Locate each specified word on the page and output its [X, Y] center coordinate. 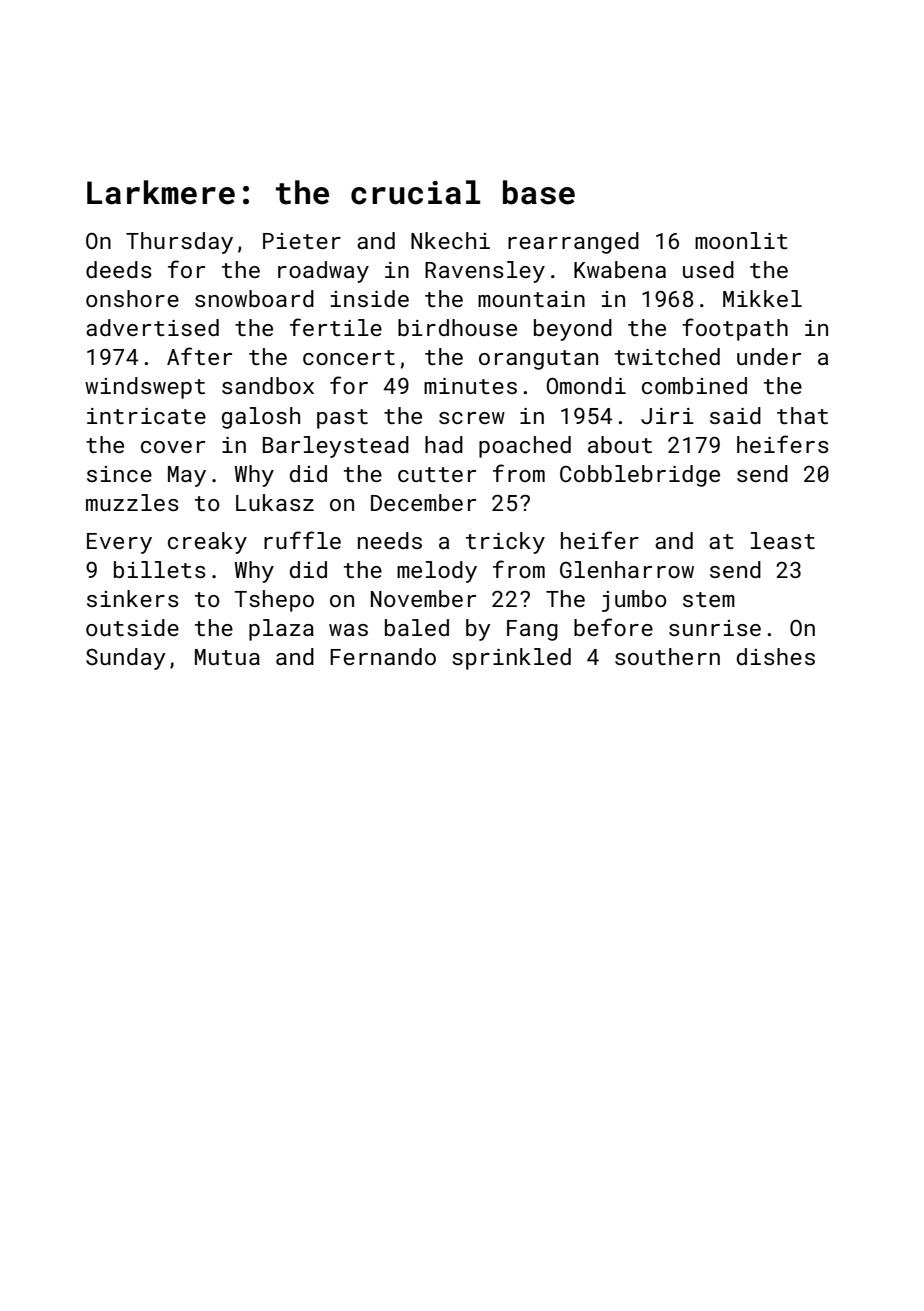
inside [370, 298]
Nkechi [450, 240]
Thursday [179, 243]
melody [437, 572]
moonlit [741, 240]
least [783, 540]
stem [709, 599]
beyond [573, 330]
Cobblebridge [640, 476]
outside [132, 627]
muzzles [132, 502]
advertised [152, 327]
